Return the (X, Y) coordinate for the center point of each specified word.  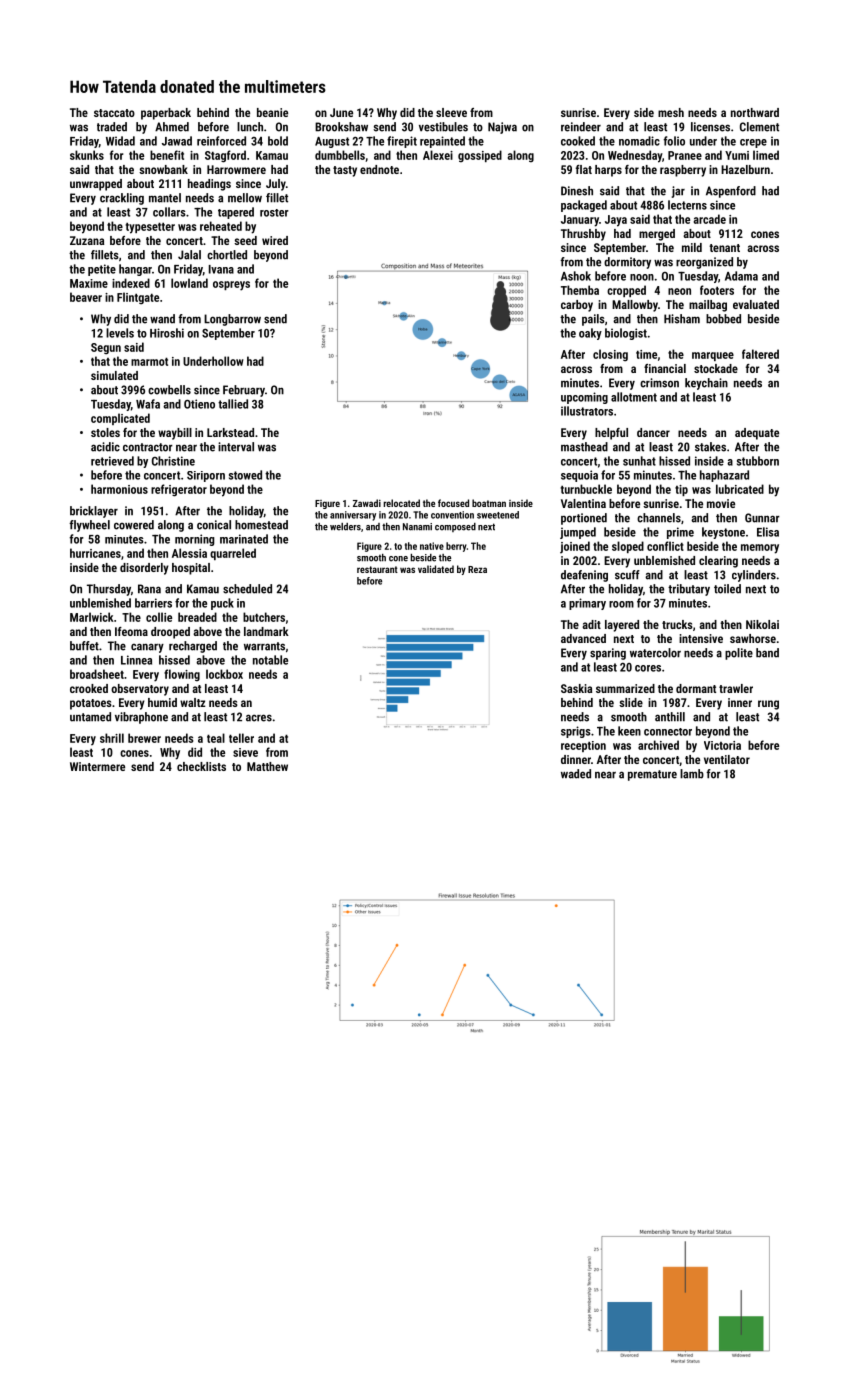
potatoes (91, 704)
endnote (379, 169)
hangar (135, 270)
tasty (345, 171)
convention (452, 515)
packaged (584, 206)
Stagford (225, 156)
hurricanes (95, 553)
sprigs (576, 732)
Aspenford (731, 192)
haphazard (724, 476)
